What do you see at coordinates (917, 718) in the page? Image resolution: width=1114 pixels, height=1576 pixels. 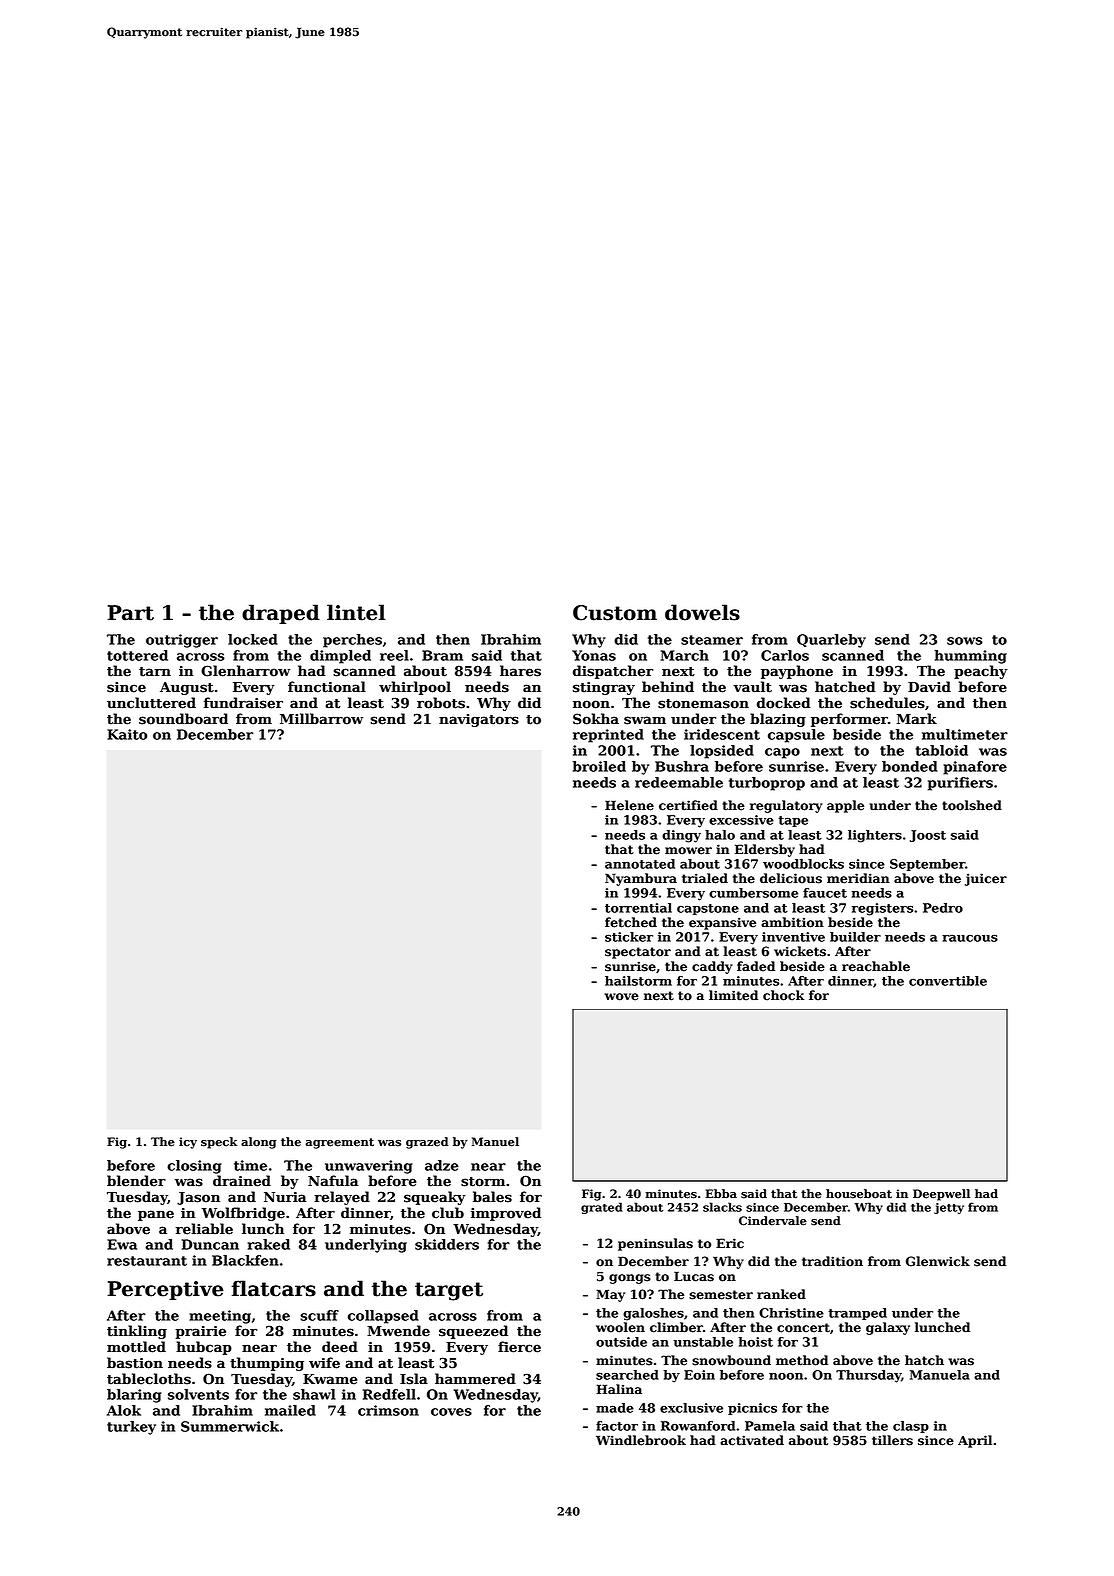 I see `Mark` at bounding box center [917, 718].
